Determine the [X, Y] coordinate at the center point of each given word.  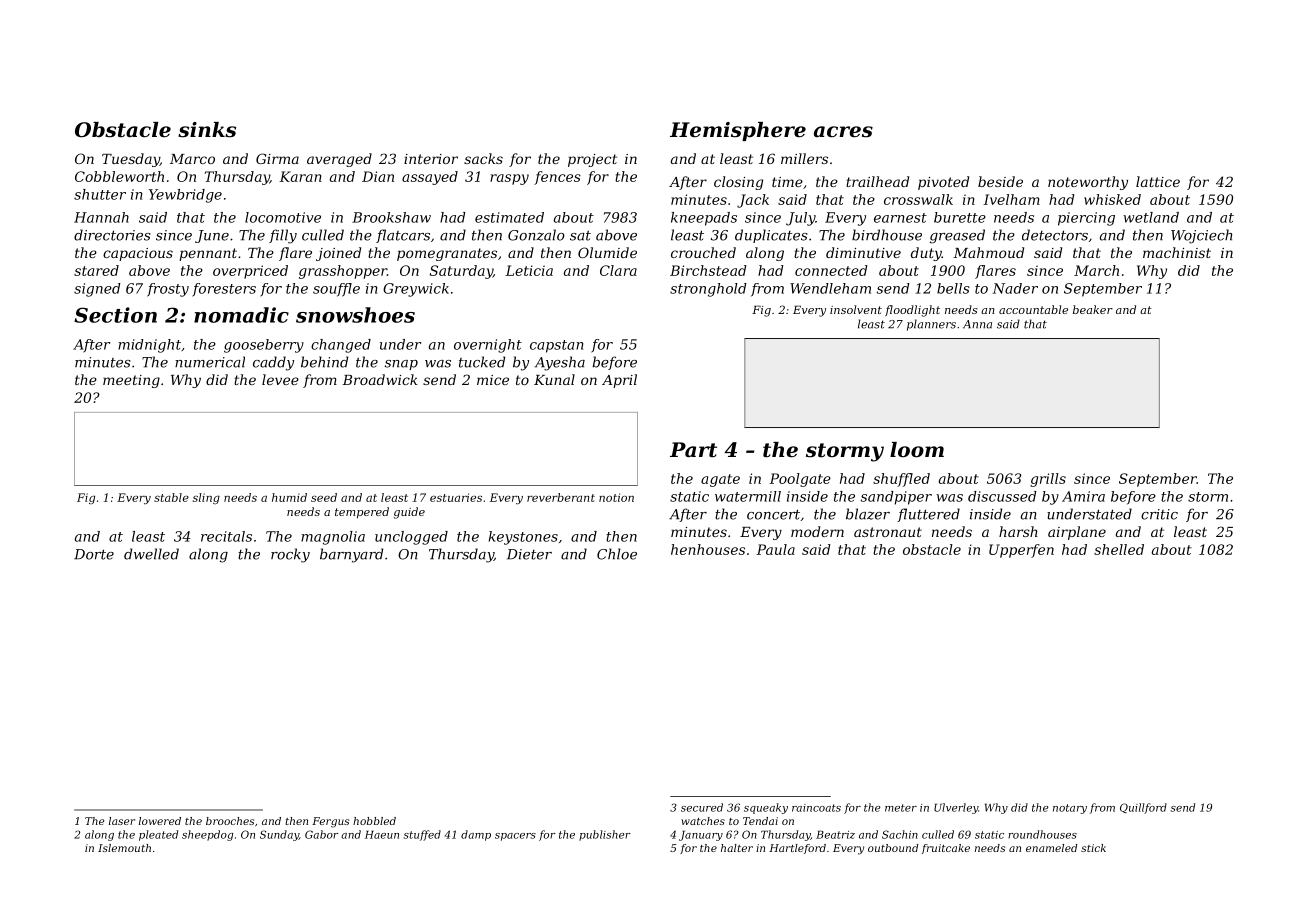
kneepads [704, 219]
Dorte [94, 554]
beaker [1093, 309]
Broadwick [380, 379]
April [619, 381]
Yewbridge [185, 196]
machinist [1177, 252]
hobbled [374, 821]
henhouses [708, 549]
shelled [1119, 549]
